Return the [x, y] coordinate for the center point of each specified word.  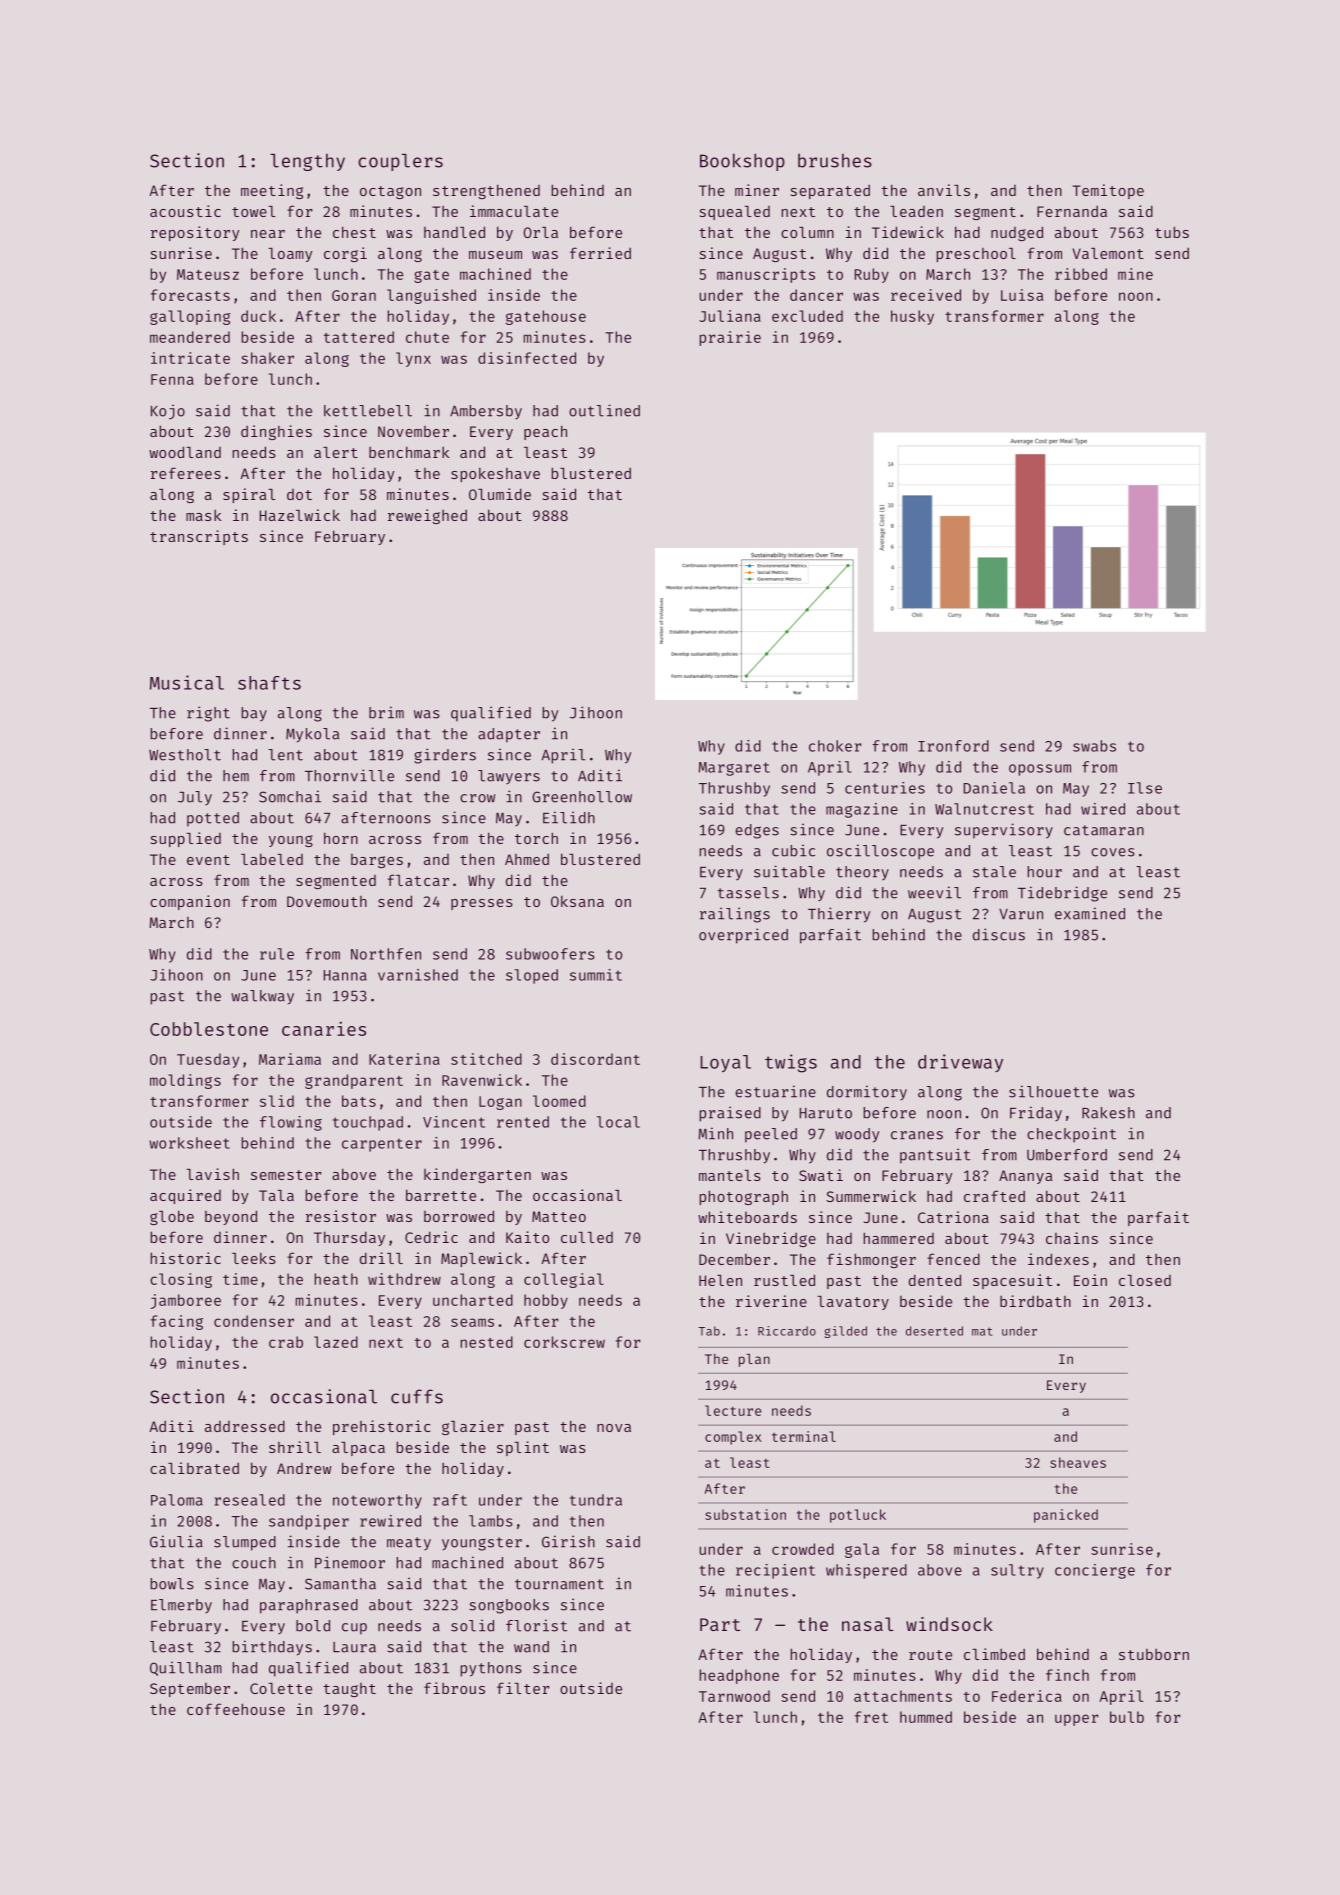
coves [1113, 852]
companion [190, 902]
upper [1076, 1720]
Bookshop [742, 162]
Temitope [1108, 191]
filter [523, 1688]
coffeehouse [236, 1709]
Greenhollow [582, 797]
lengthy [307, 162]
